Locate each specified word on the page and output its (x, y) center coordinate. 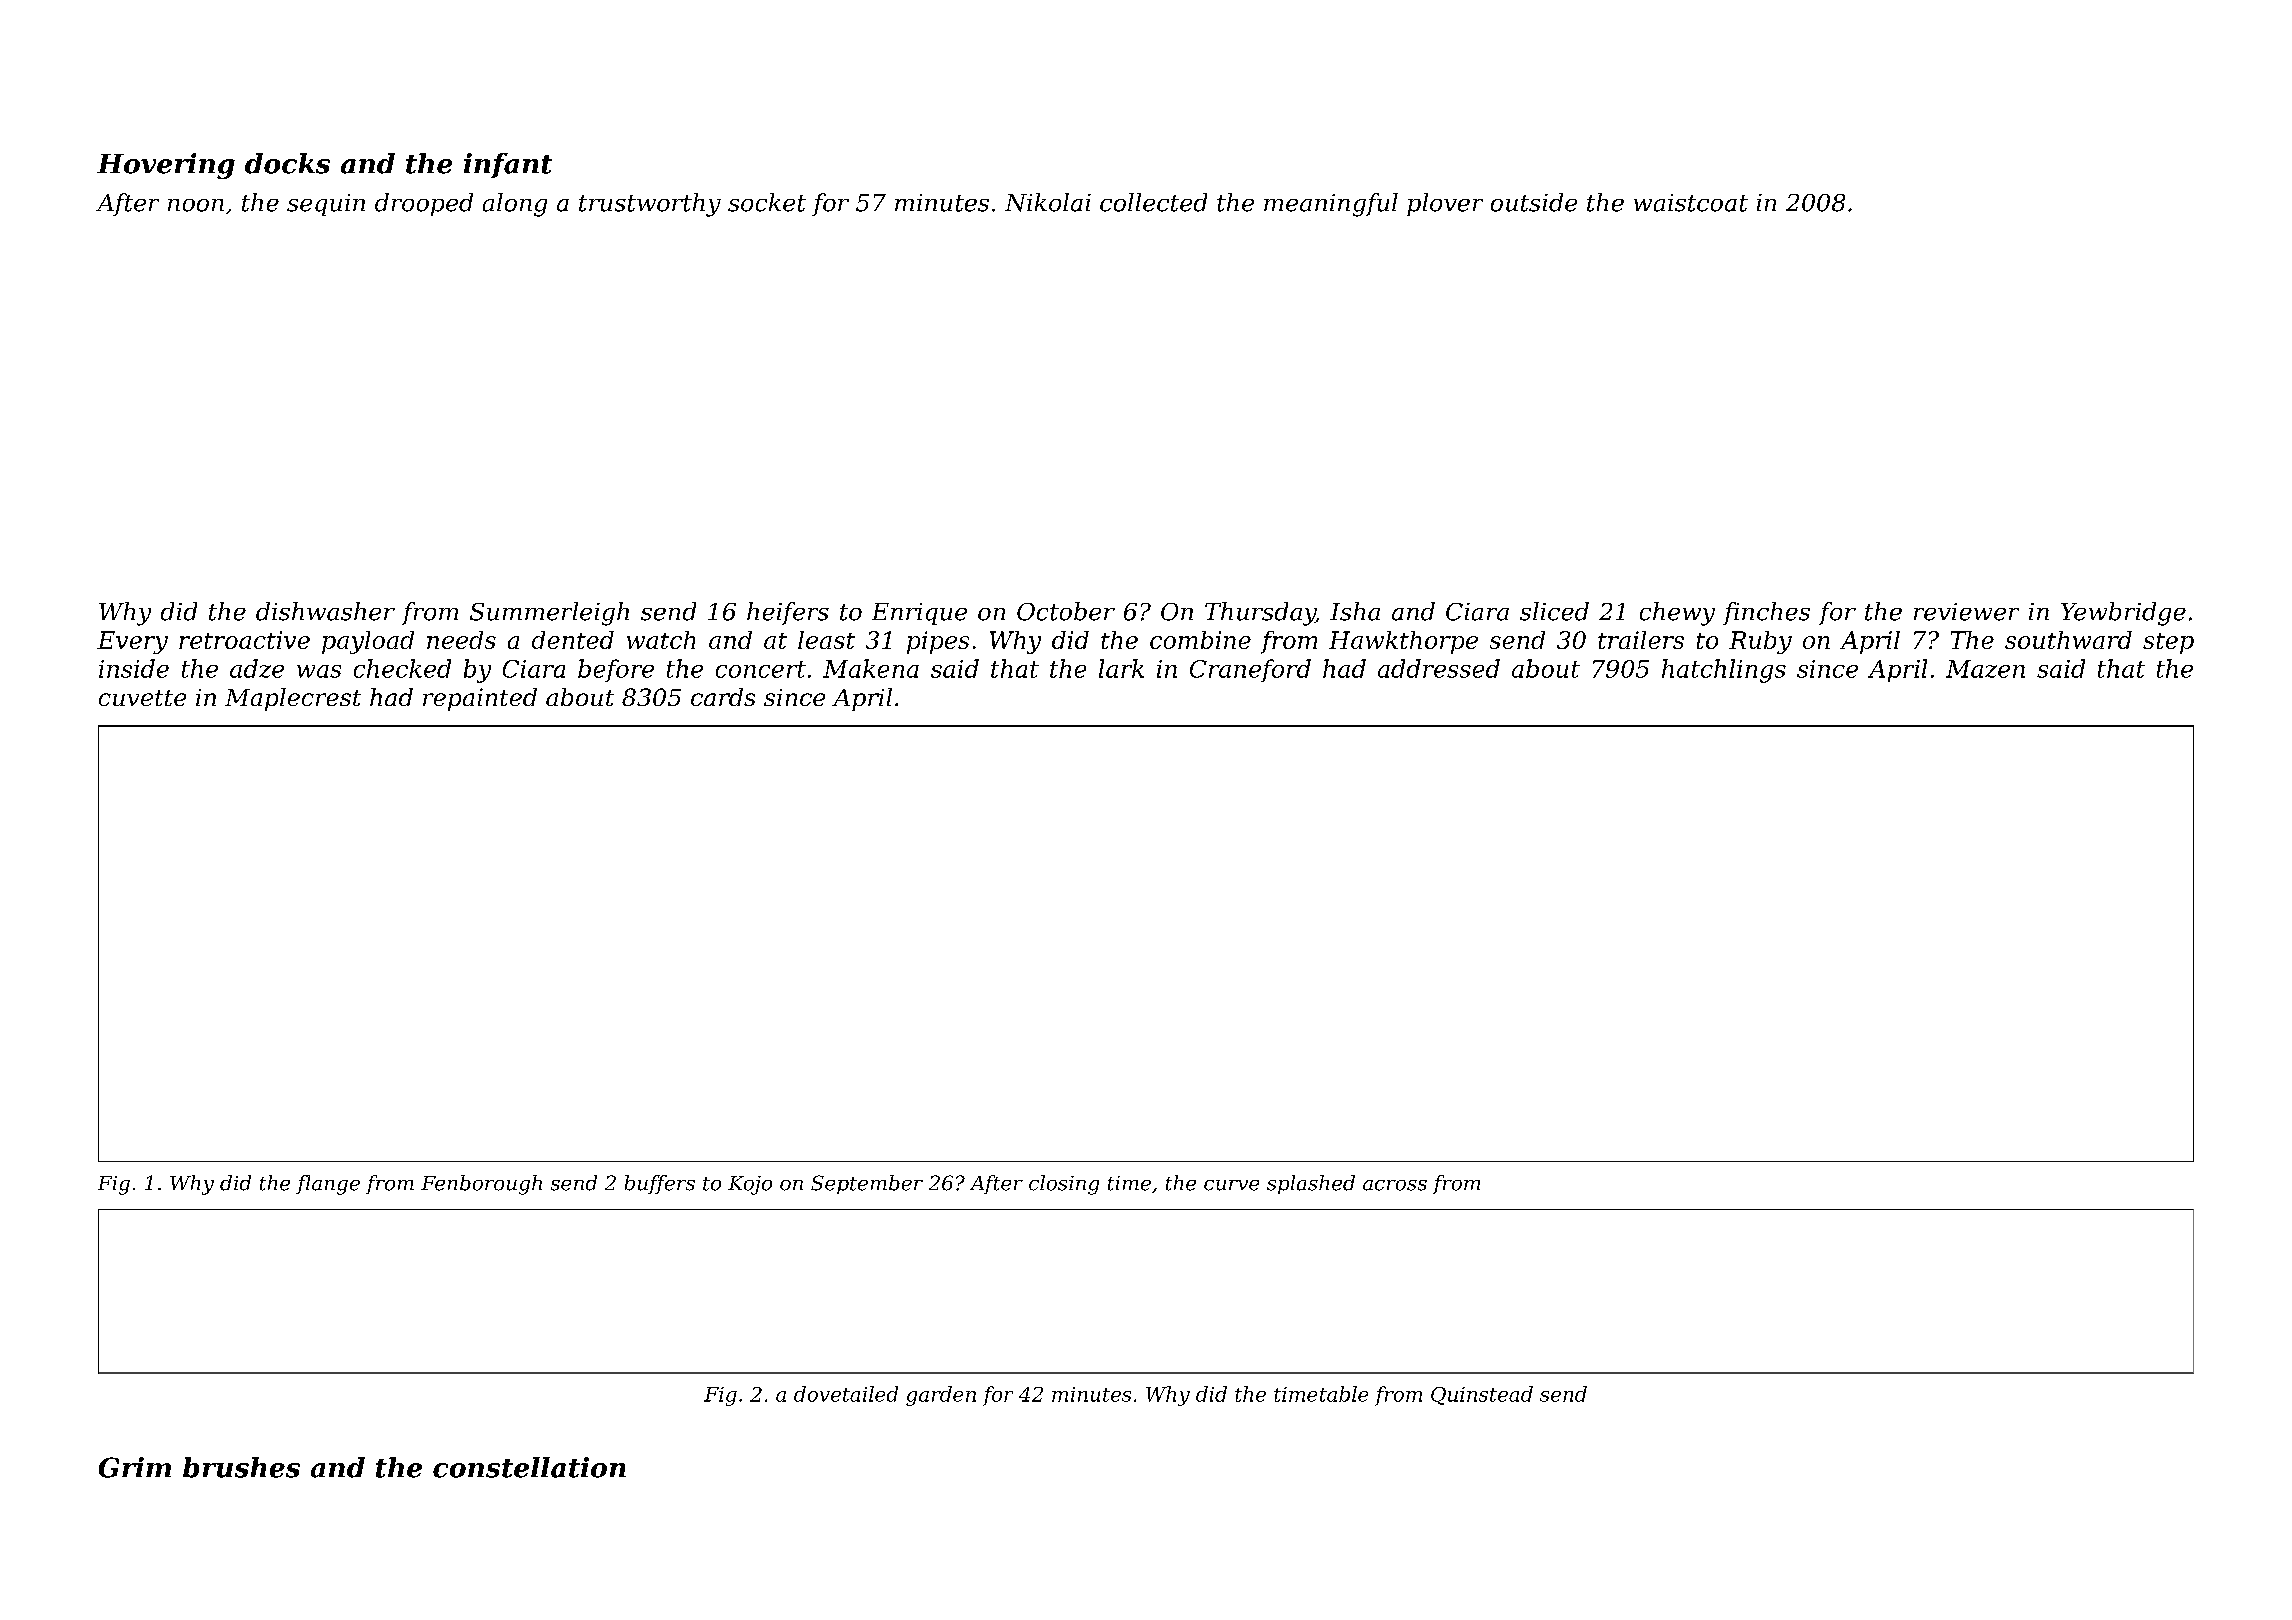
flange (328, 1185)
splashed (1311, 1184)
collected (1153, 202)
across (1395, 1185)
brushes (241, 1467)
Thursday (1260, 614)
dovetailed (846, 1394)
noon (196, 205)
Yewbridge (2123, 614)
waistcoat (1691, 203)
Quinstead (1482, 1395)
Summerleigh (549, 614)
